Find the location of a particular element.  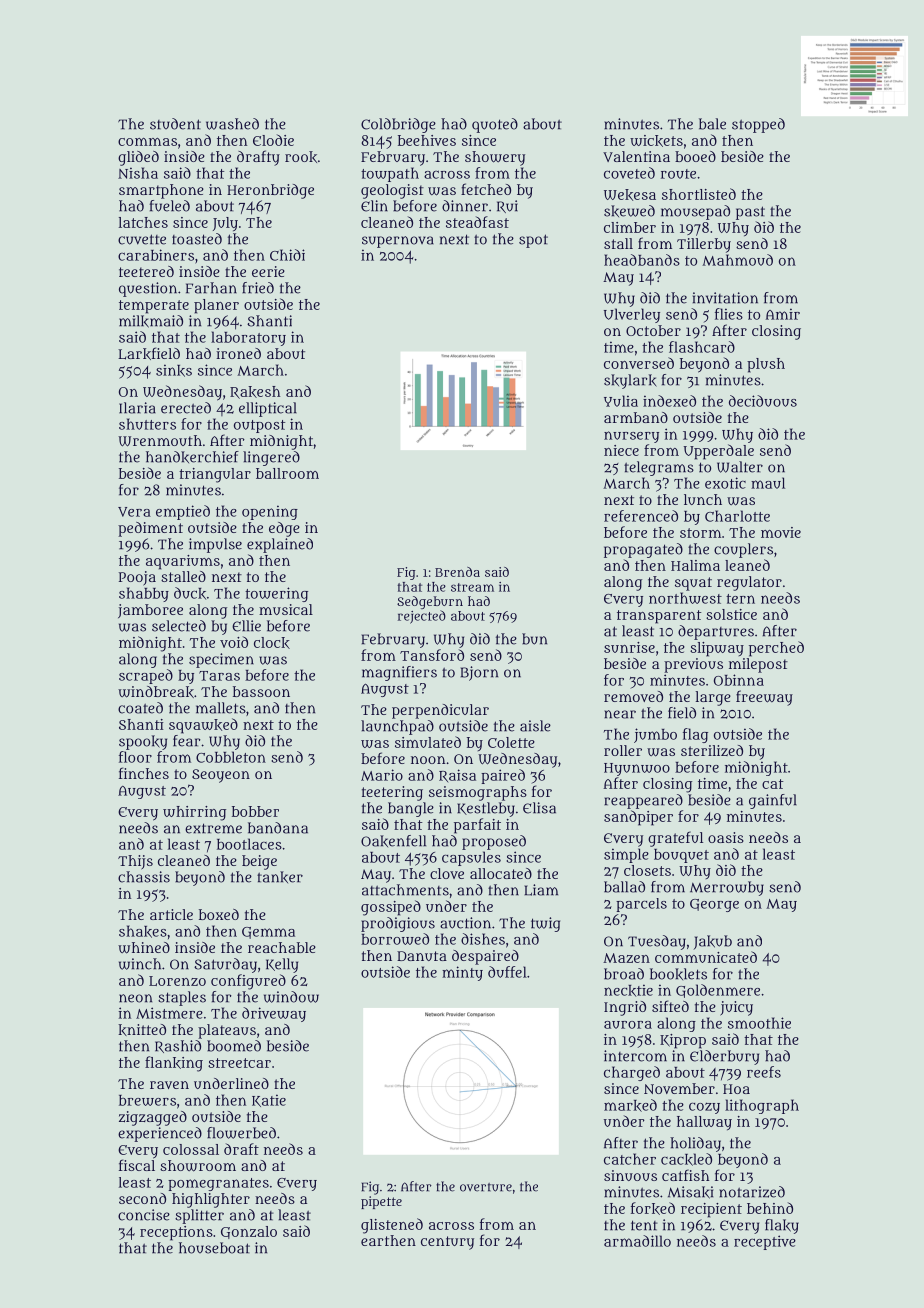

winch is located at coordinates (140, 964).
